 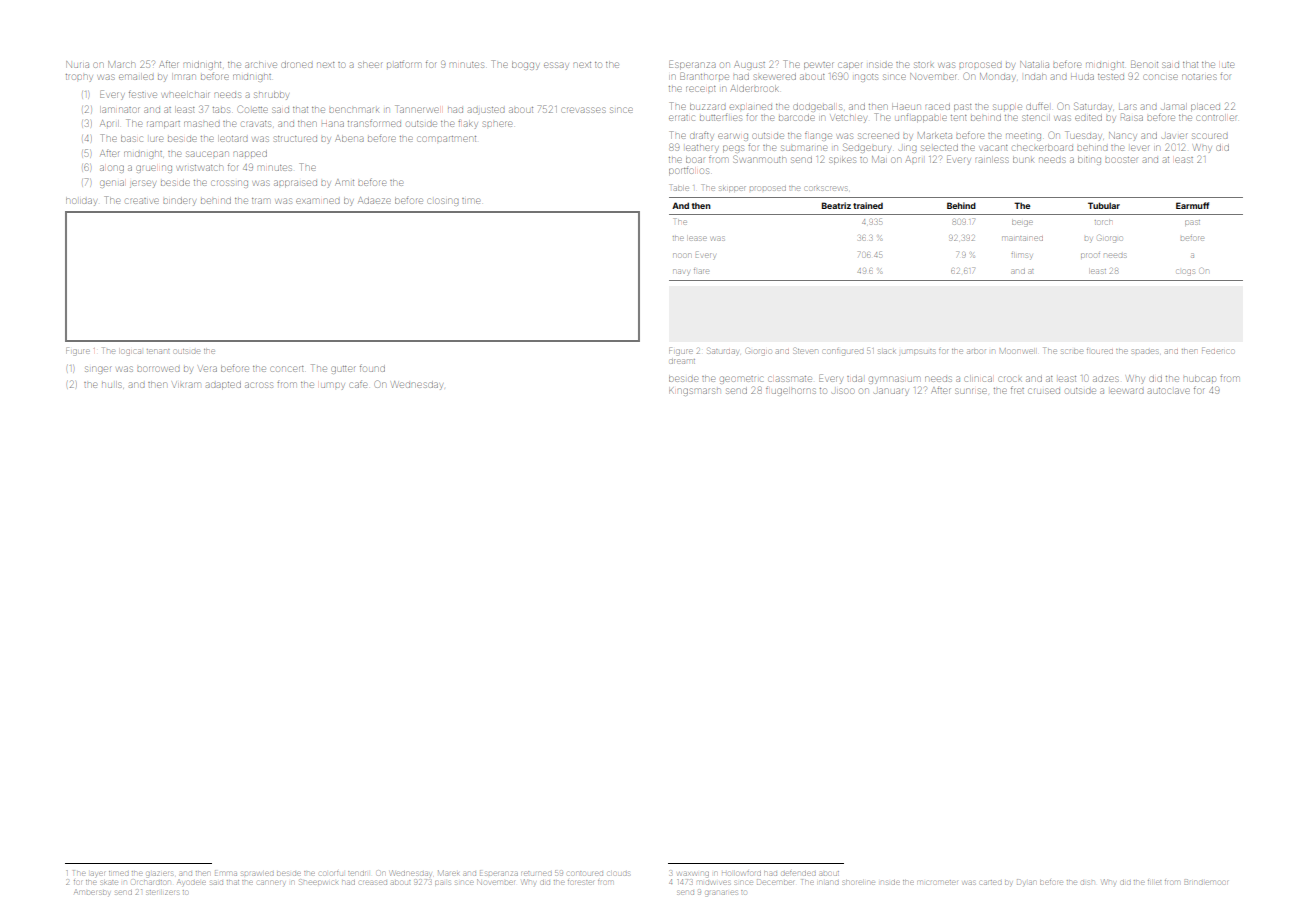 I want to click on Kingsmarsh, so click(x=694, y=391).
